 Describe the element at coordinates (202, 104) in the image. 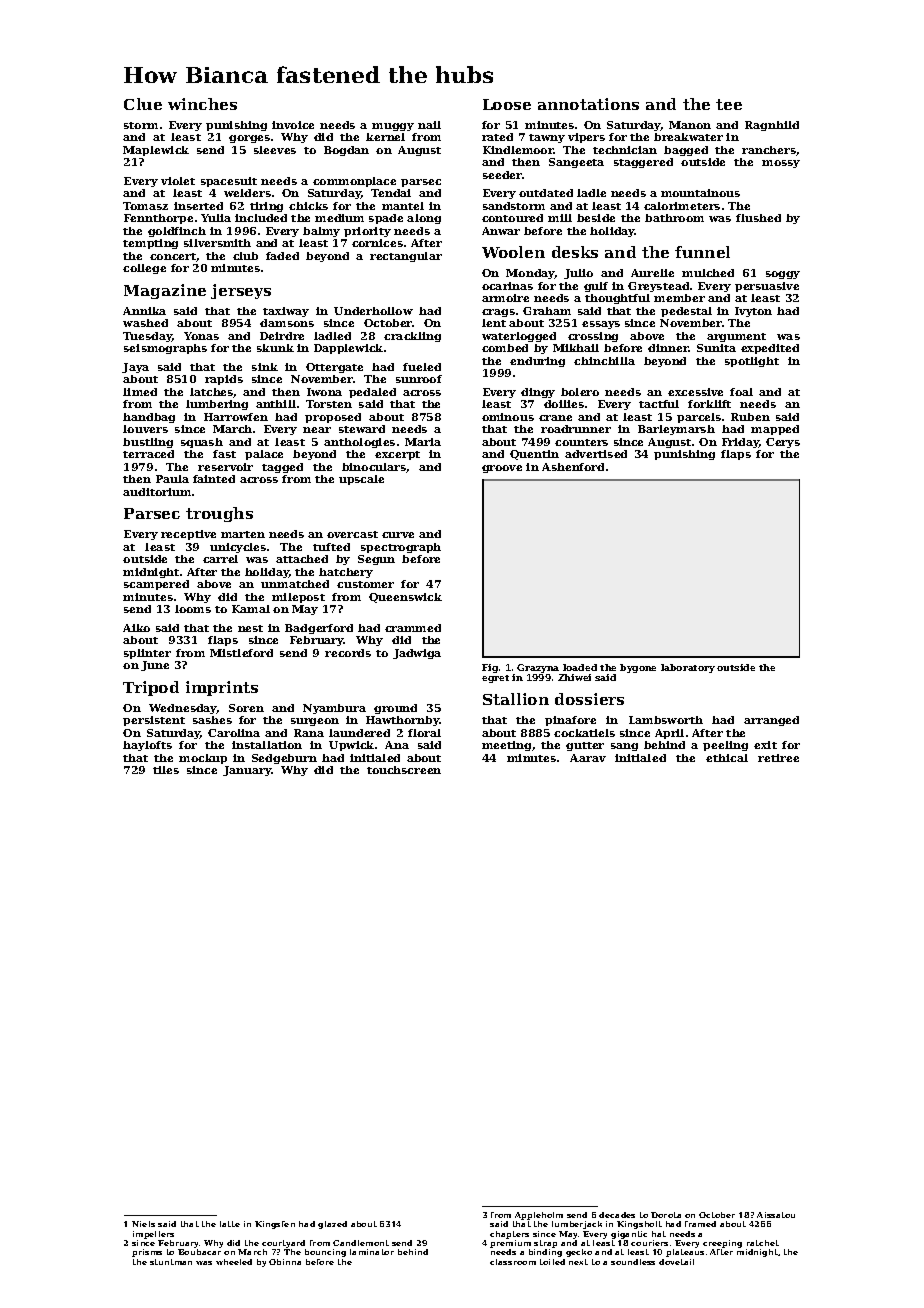

I see `winches` at that location.
